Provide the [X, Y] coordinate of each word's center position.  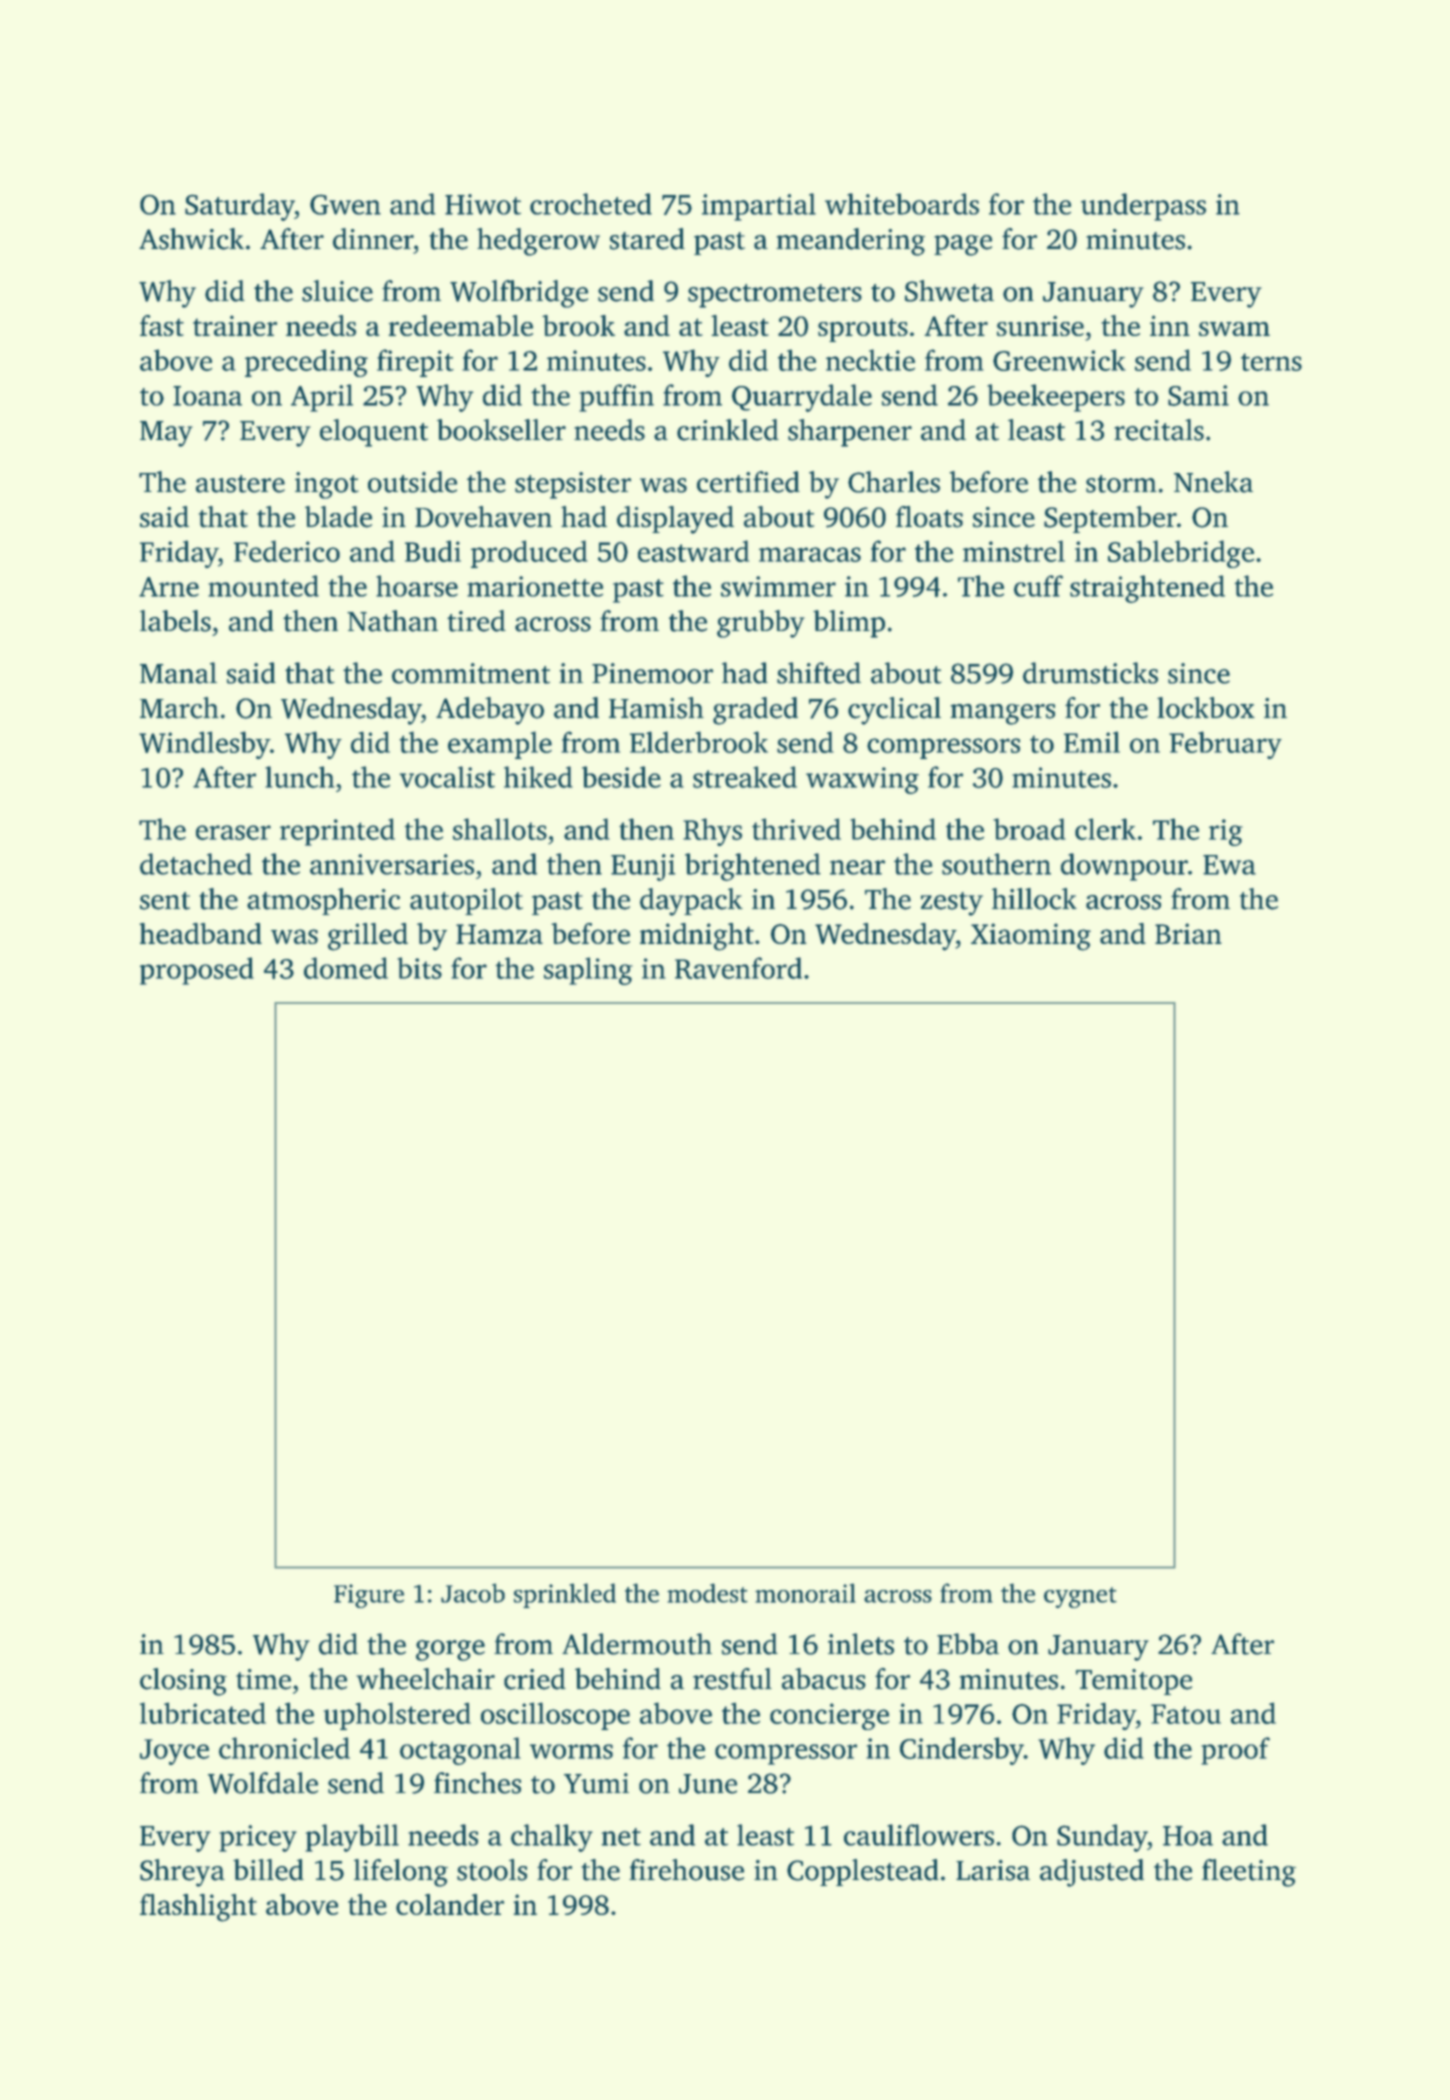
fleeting [1249, 1873]
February [1225, 745]
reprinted [337, 832]
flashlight [198, 1908]
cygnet [1080, 1597]
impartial [759, 207]
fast [162, 325]
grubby [761, 624]
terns [1271, 362]
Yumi [596, 1783]
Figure [369, 1596]
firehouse [686, 1870]
